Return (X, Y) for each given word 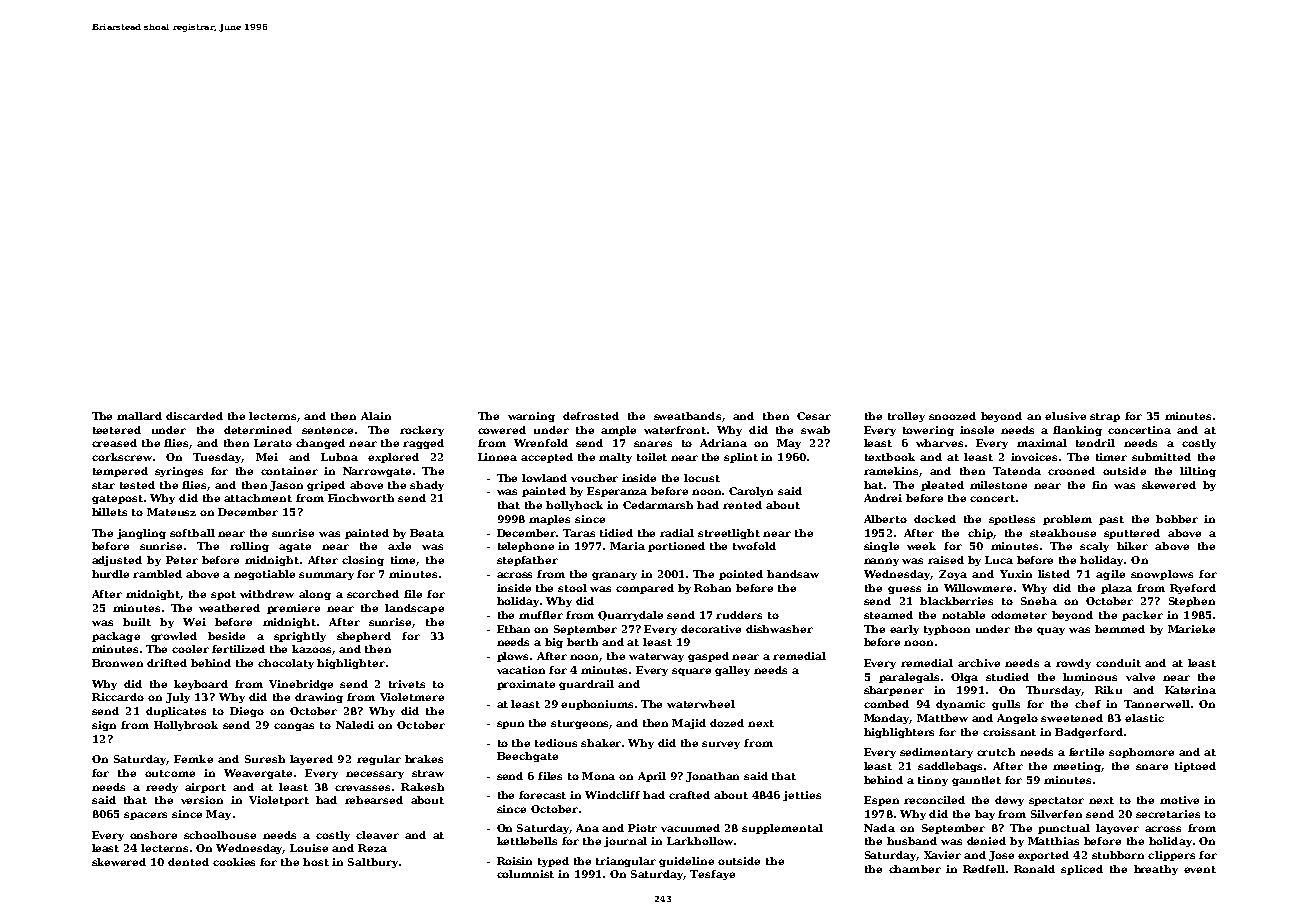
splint (741, 458)
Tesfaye (712, 875)
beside (226, 636)
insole (977, 430)
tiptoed (1195, 767)
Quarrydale (630, 616)
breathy (1156, 870)
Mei (267, 457)
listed (1054, 574)
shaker (601, 743)
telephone (526, 547)
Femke (193, 759)
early (904, 630)
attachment (258, 498)
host (316, 862)
